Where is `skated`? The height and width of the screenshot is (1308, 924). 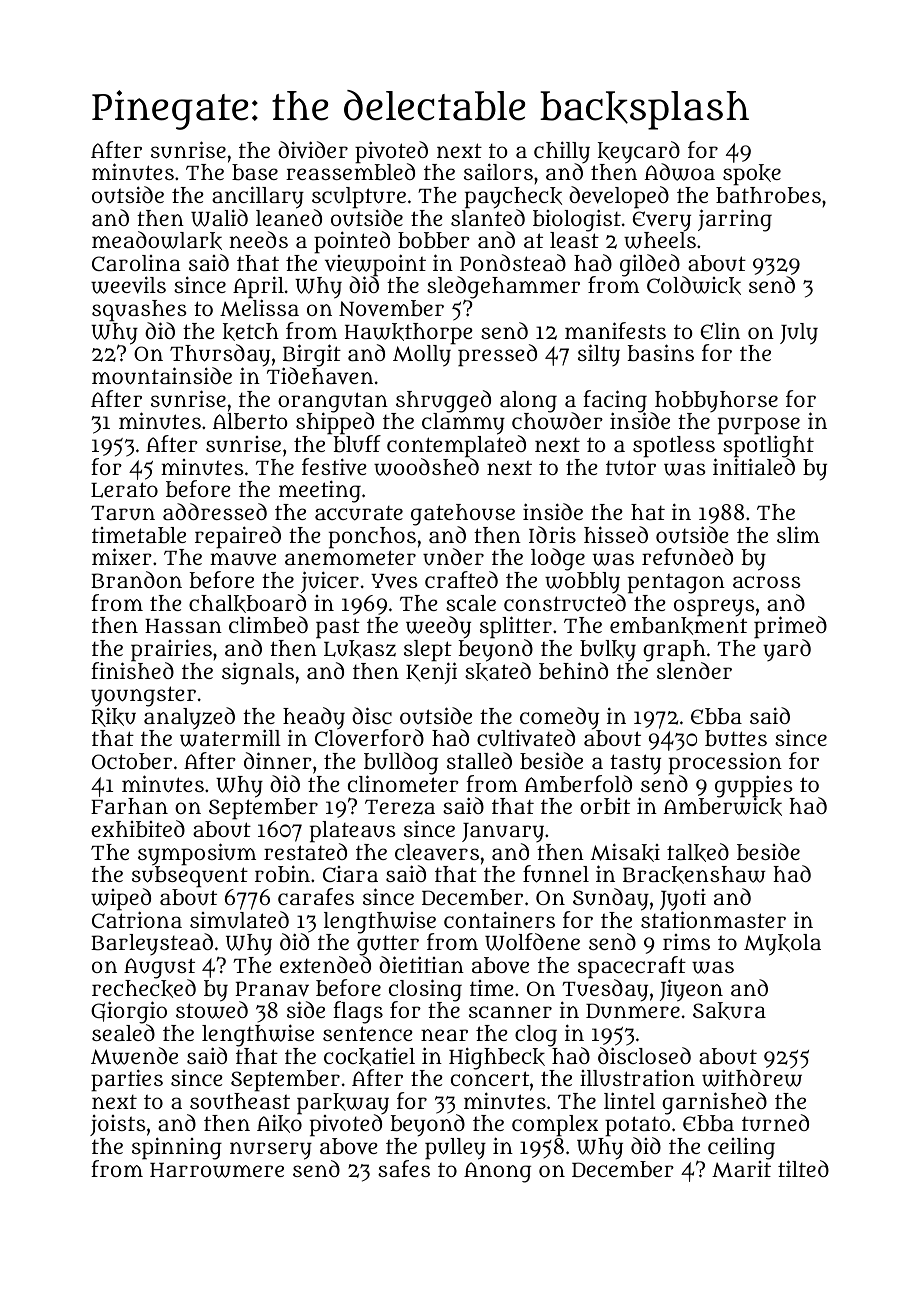
skated is located at coordinates (498, 671).
